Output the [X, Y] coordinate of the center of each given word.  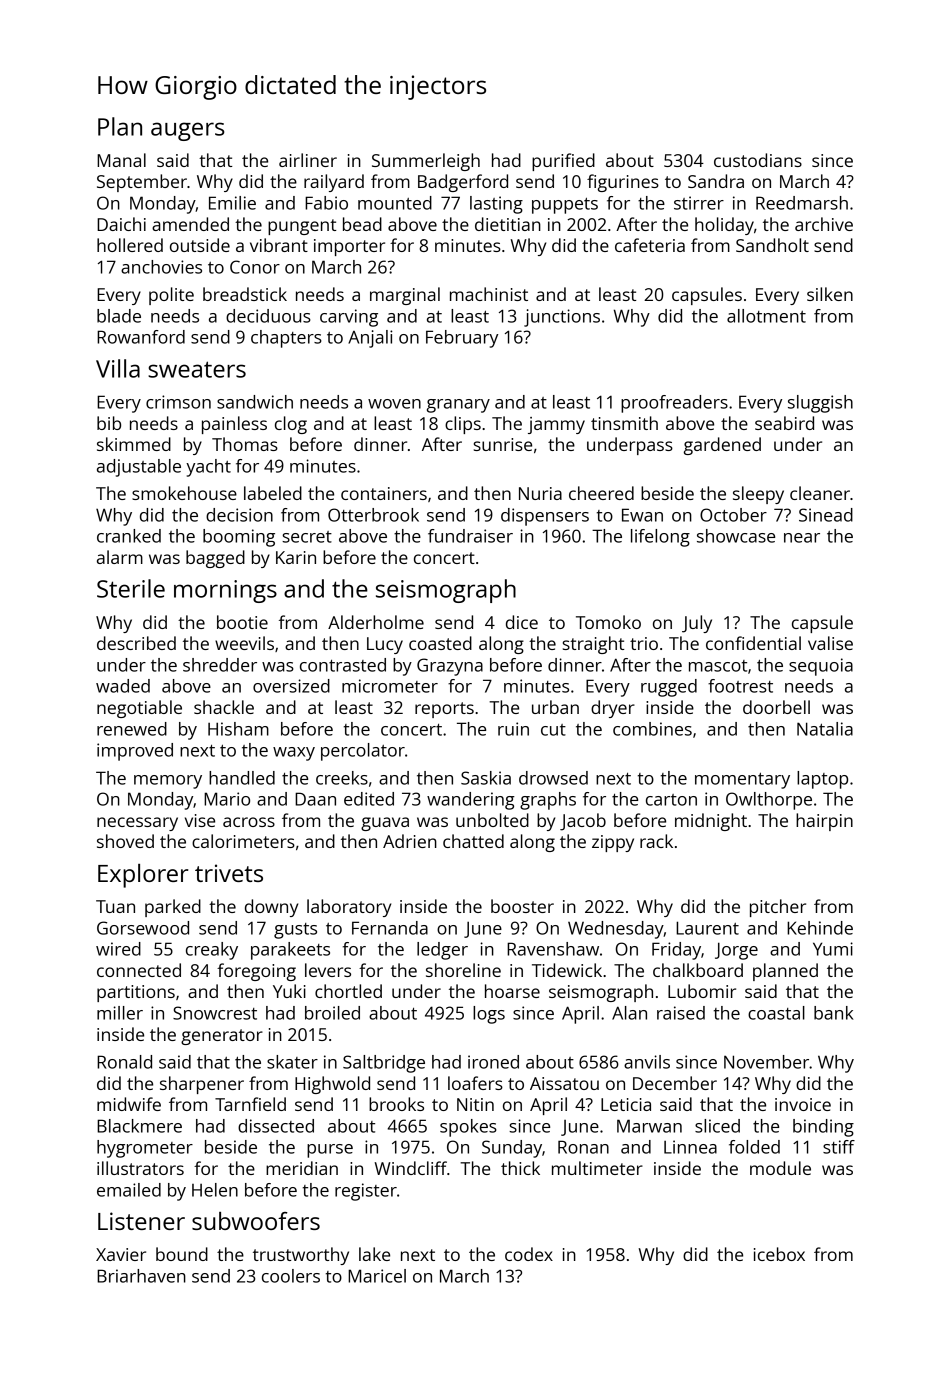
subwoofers [256, 1221]
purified [563, 162]
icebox [779, 1254]
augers [187, 131]
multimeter [597, 1168]
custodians [758, 160]
